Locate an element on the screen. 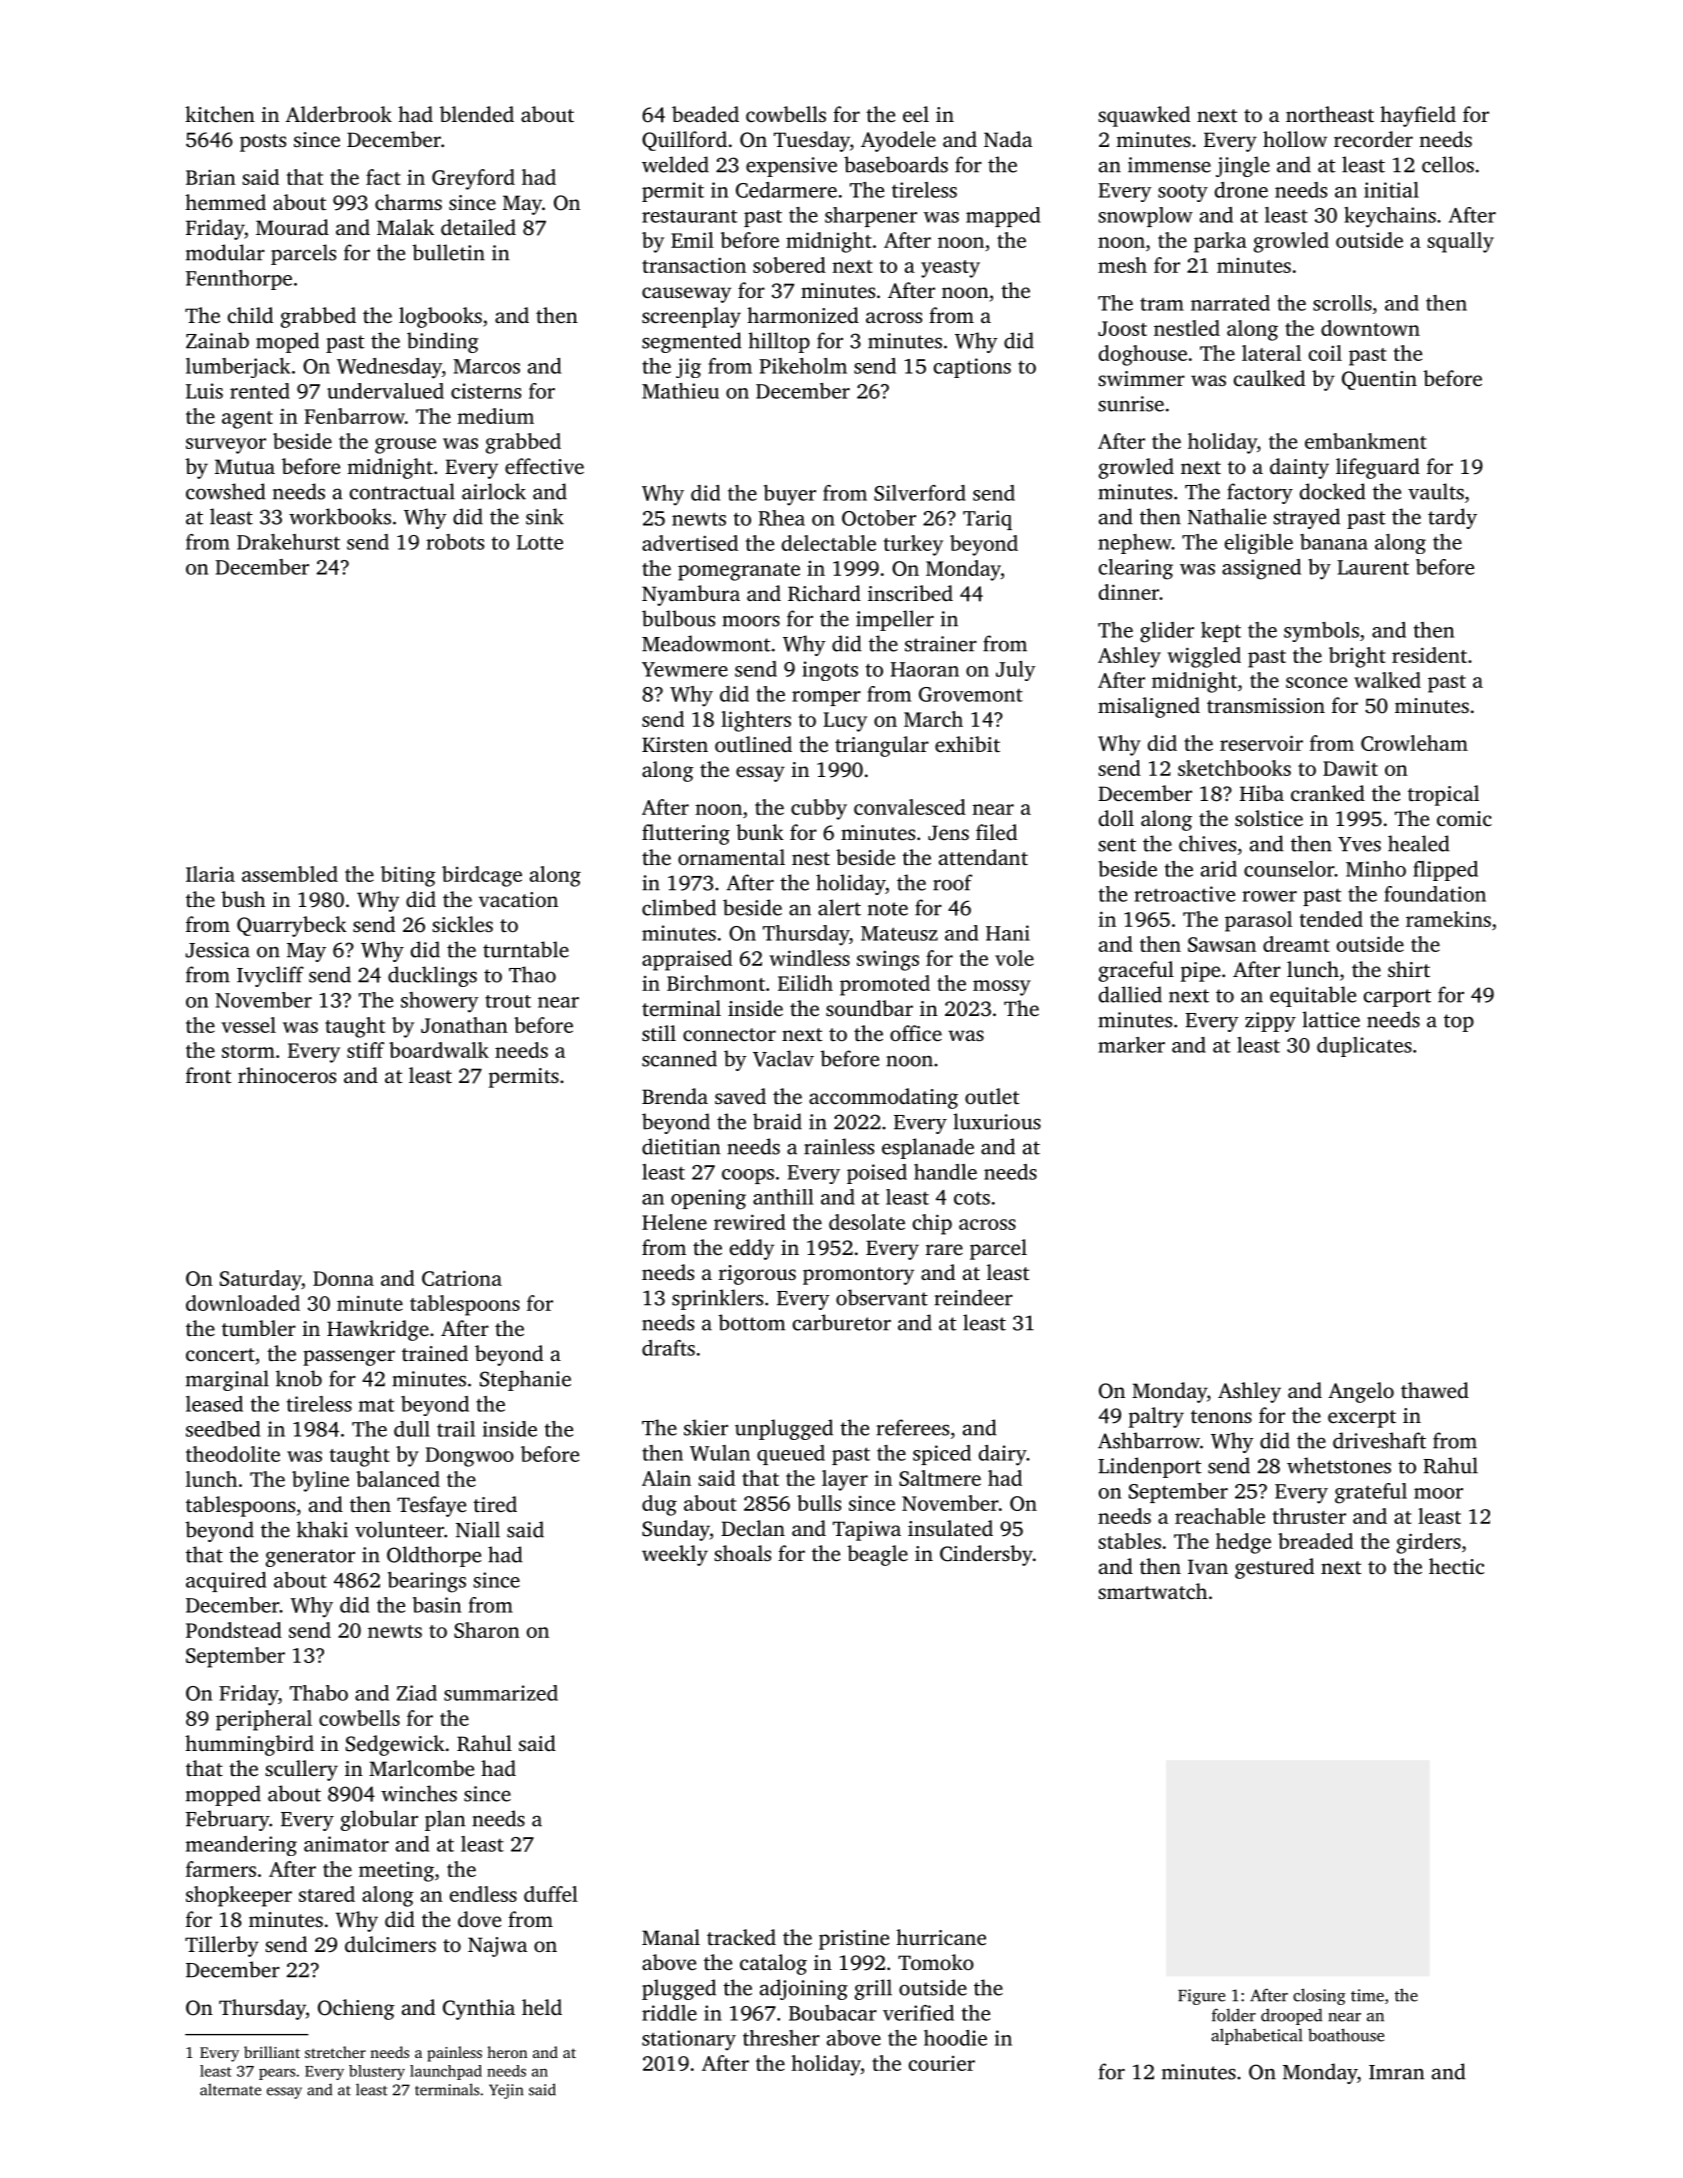 Image resolution: width=1683 pixels, height=2178 pixels. dull is located at coordinates (412, 1429).
